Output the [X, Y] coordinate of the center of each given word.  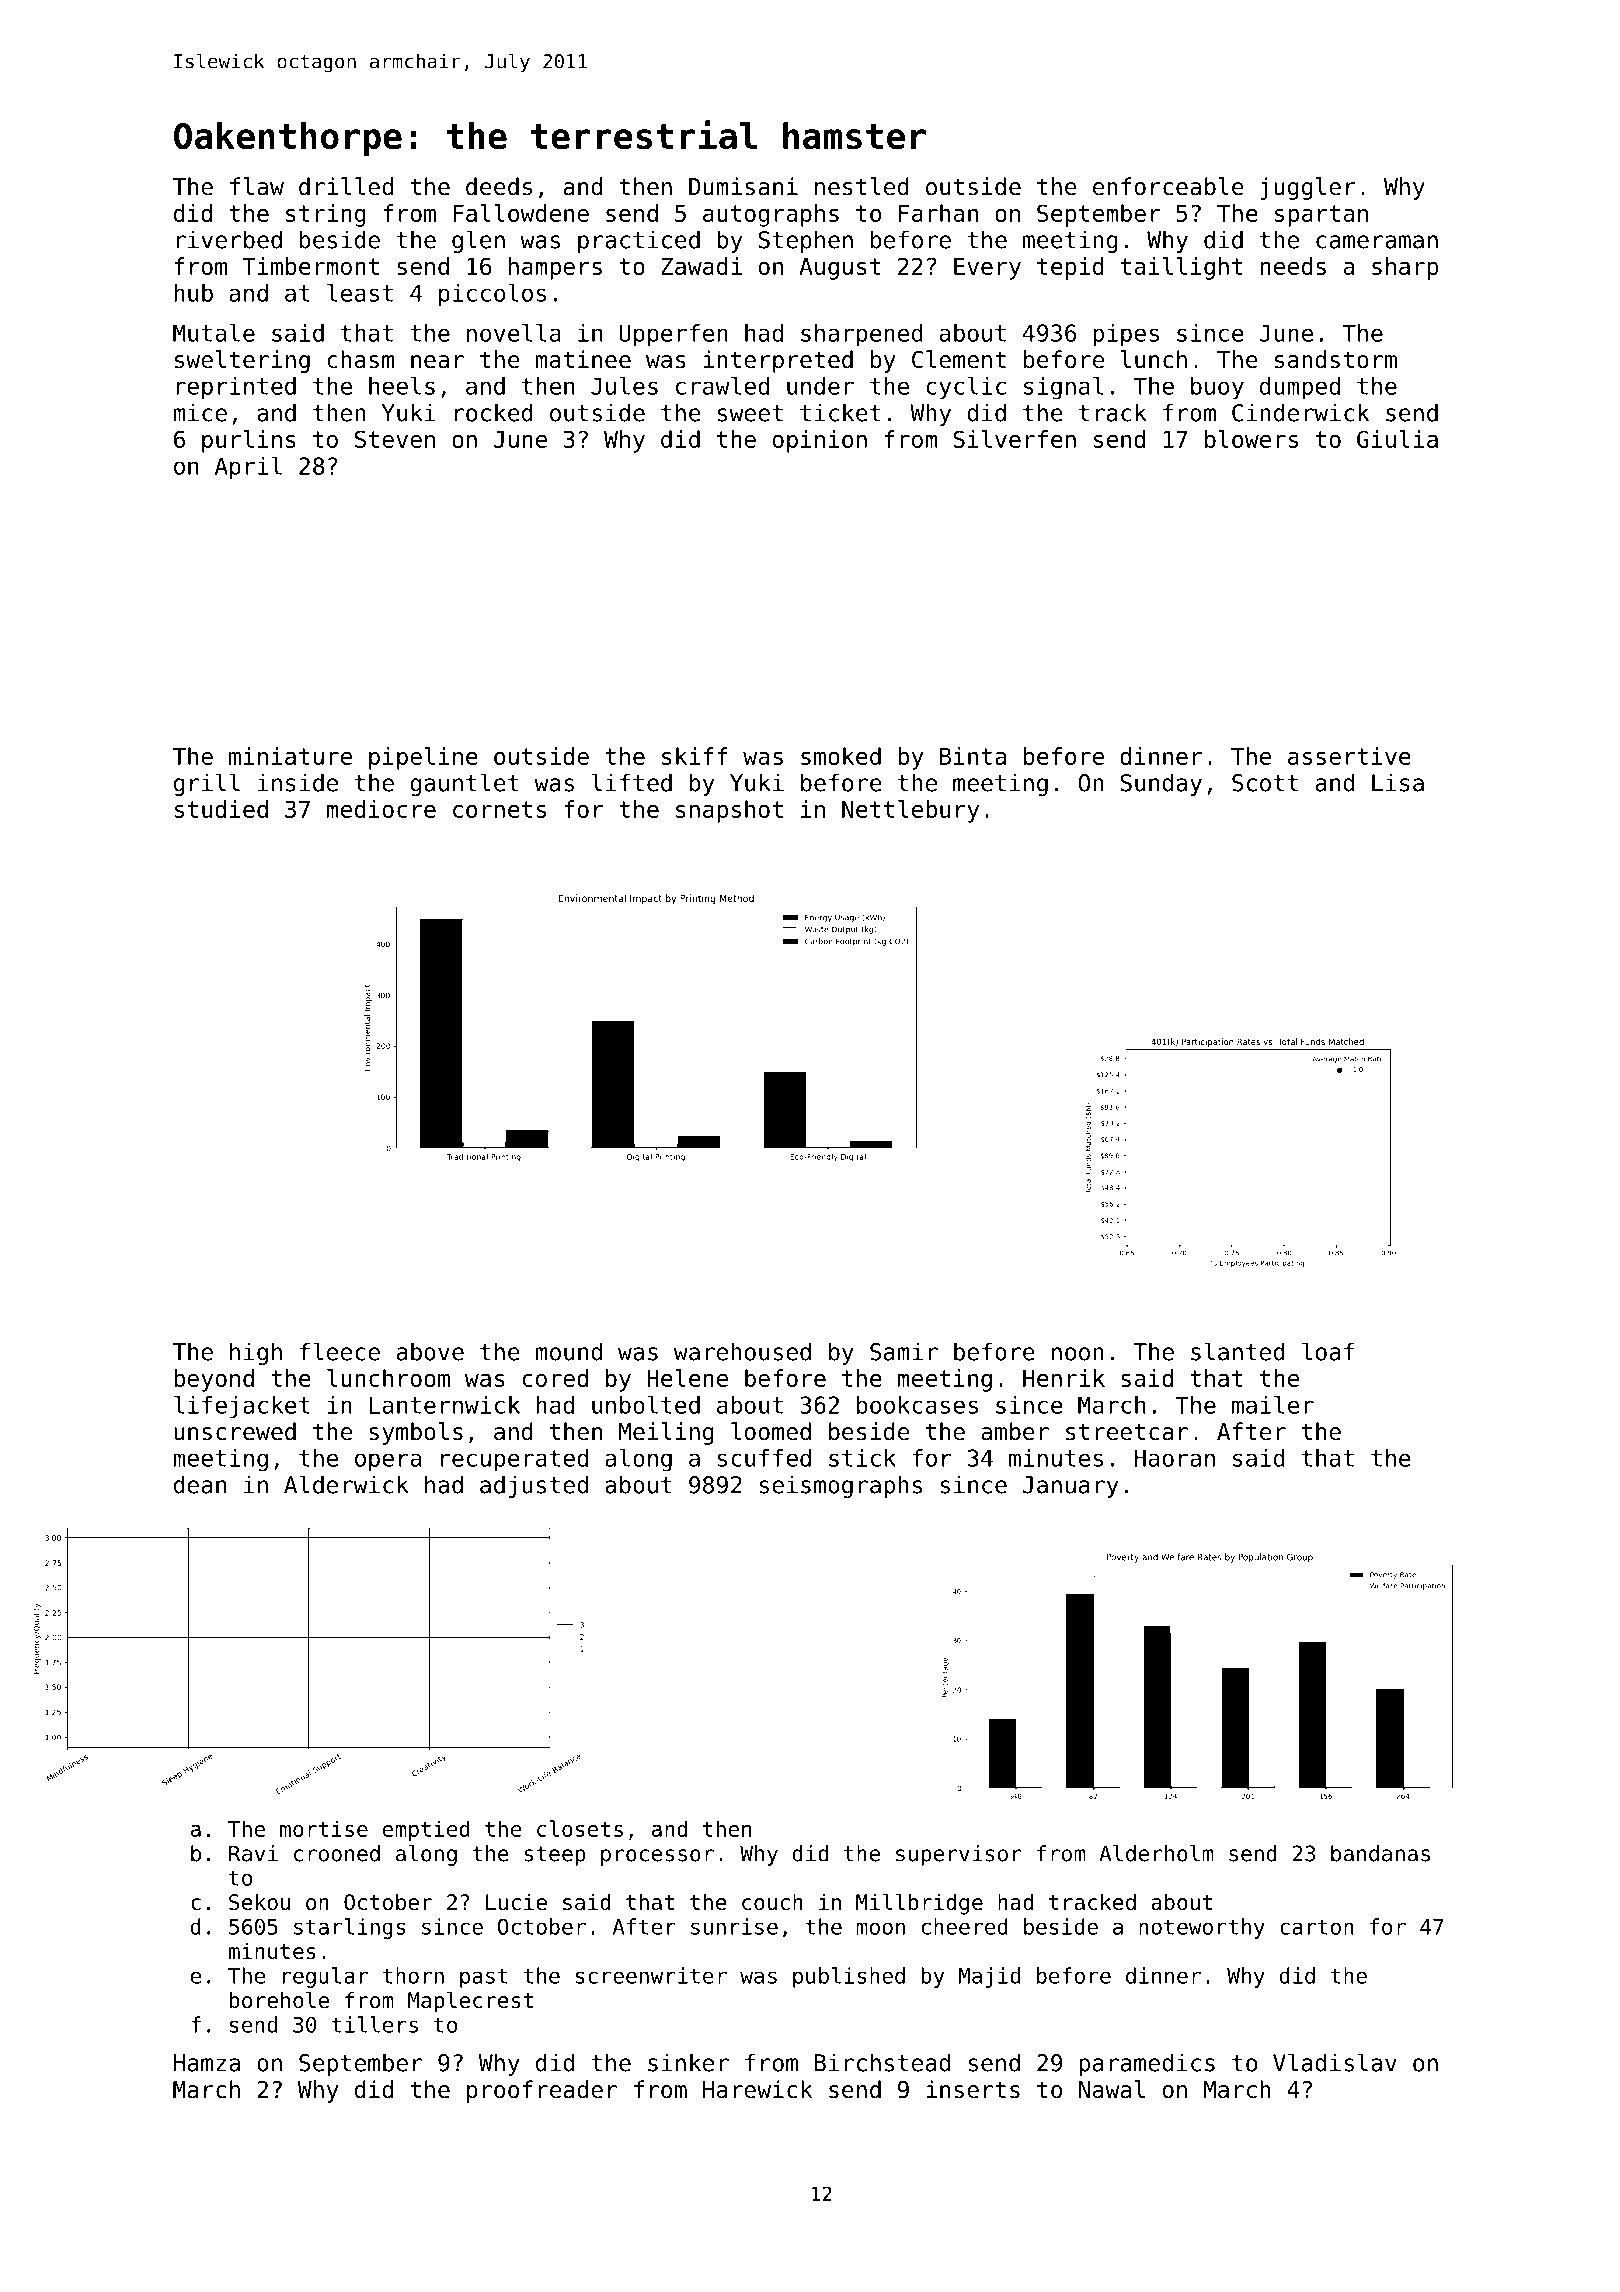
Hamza [207, 2063]
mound [568, 1351]
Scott [1265, 783]
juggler [1308, 188]
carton [1317, 1927]
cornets [499, 809]
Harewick [757, 2089]
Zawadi [701, 266]
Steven [395, 439]
